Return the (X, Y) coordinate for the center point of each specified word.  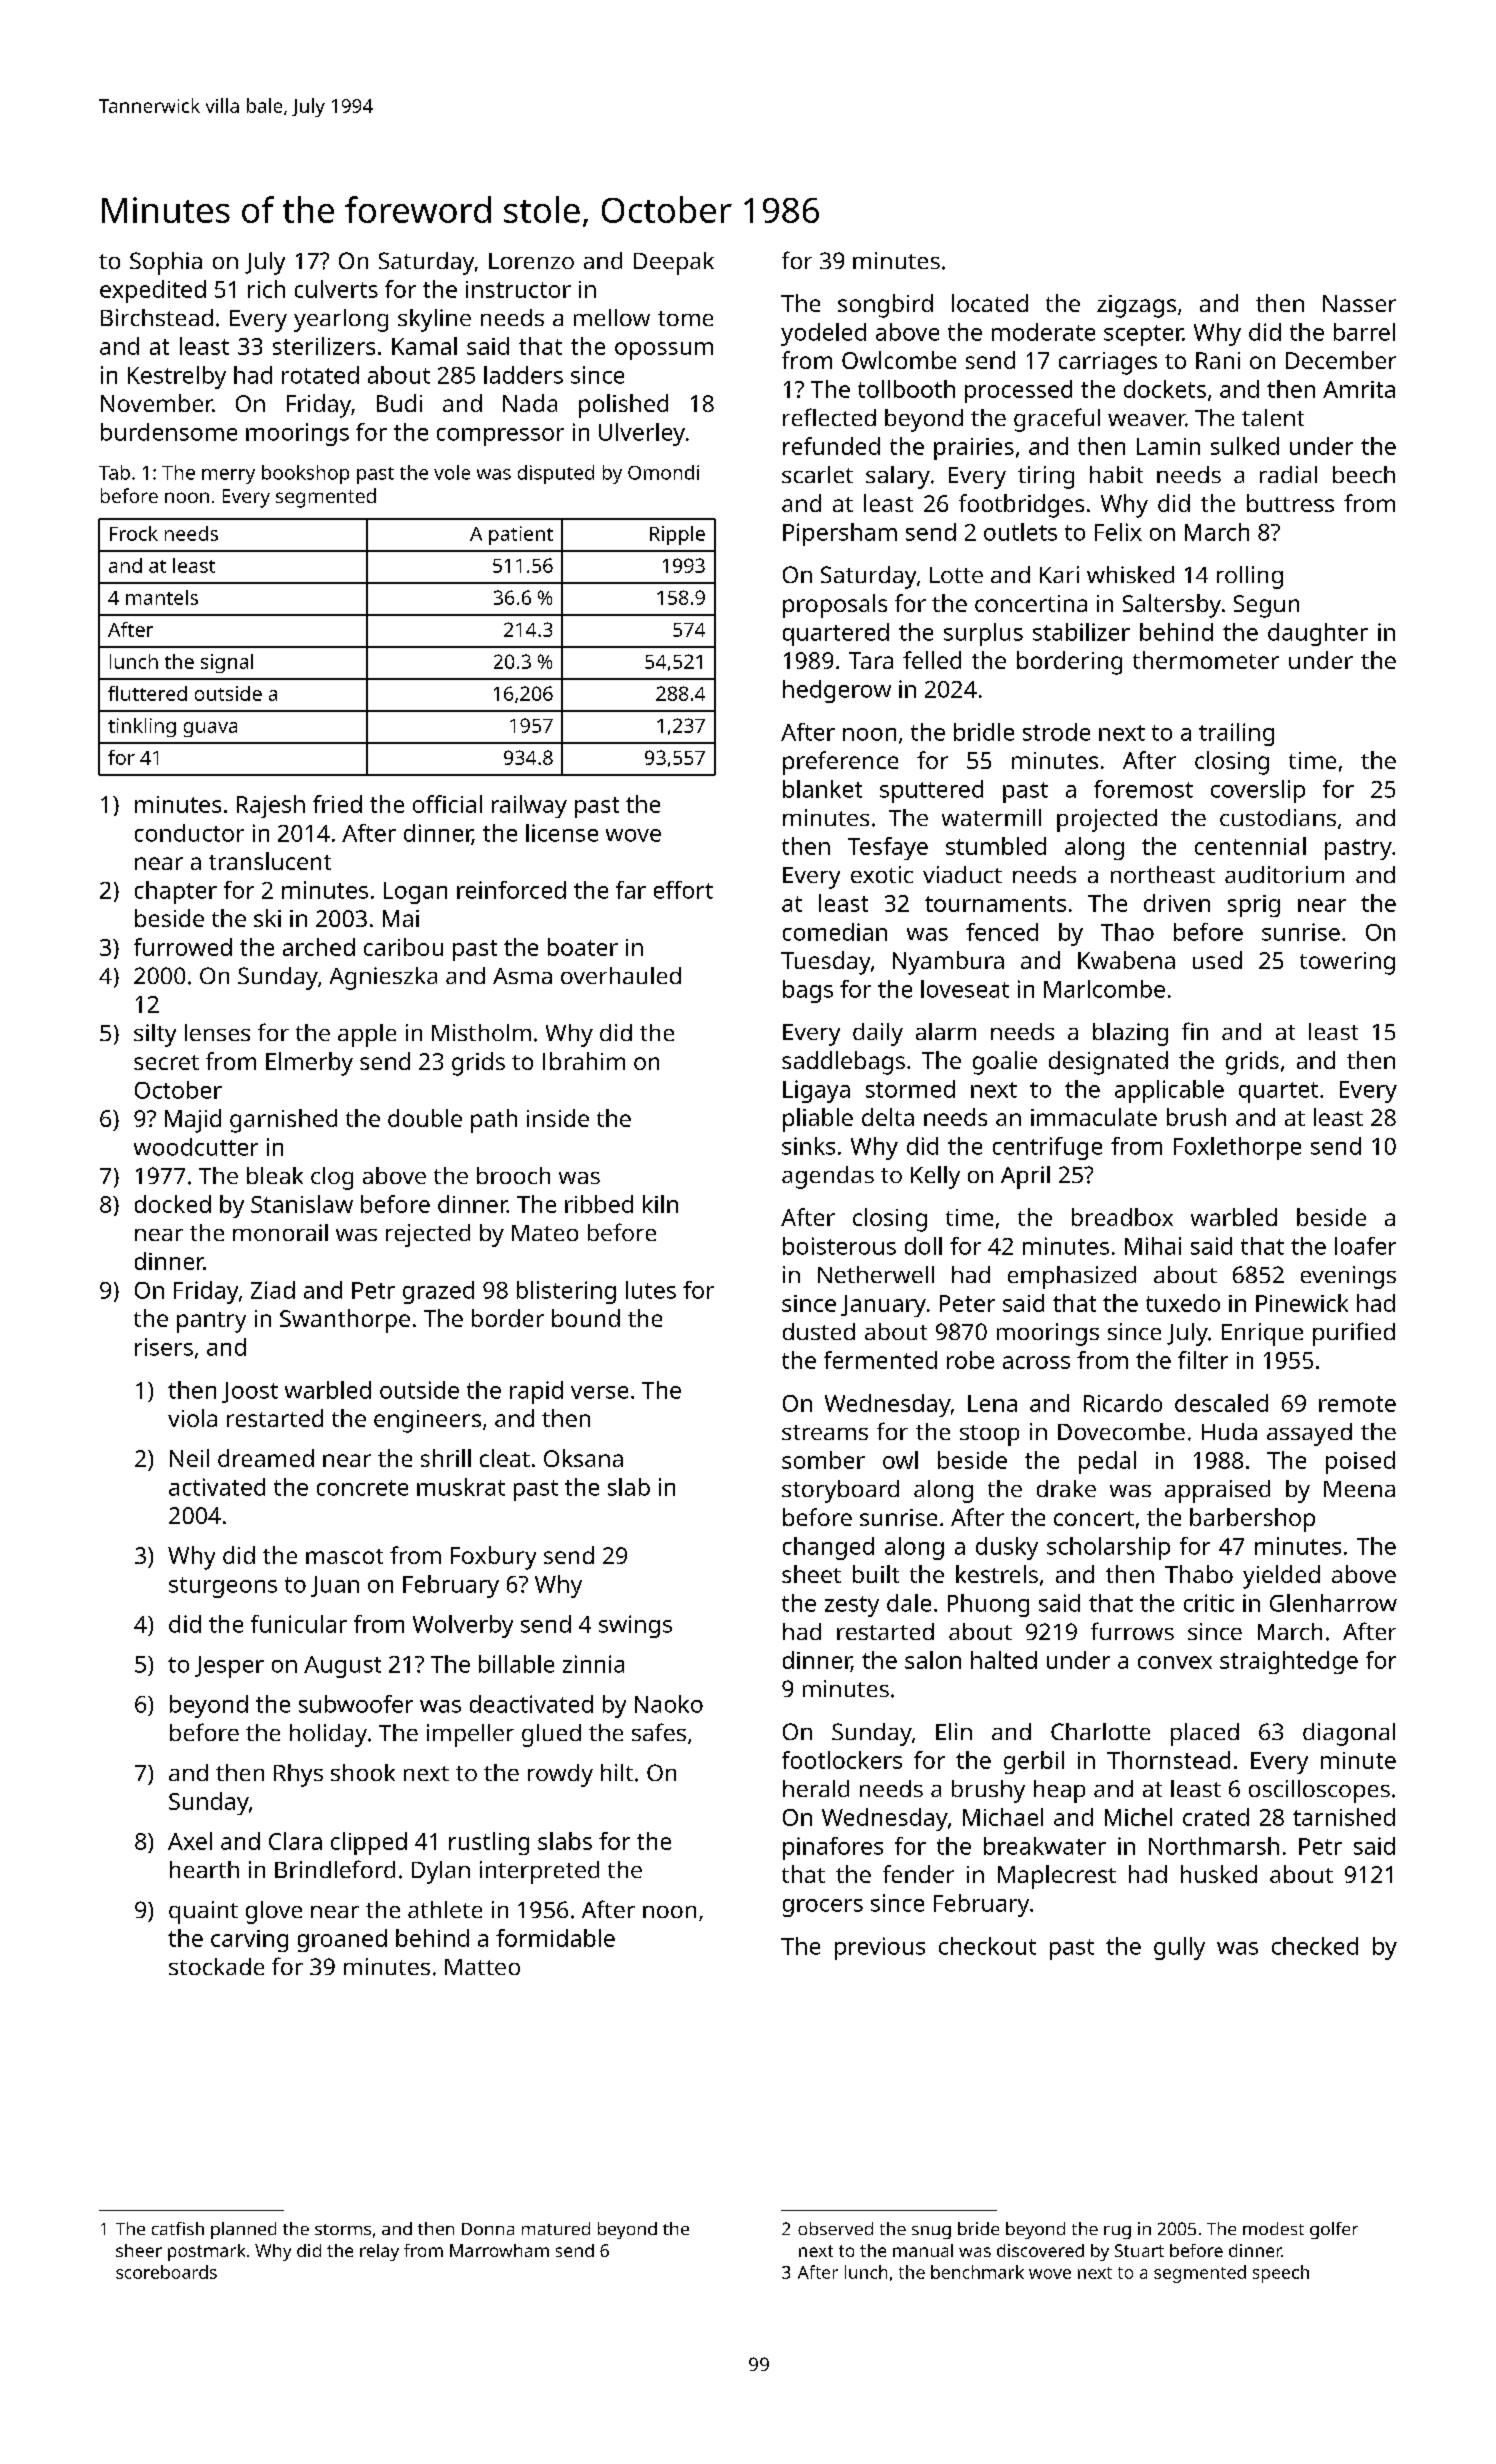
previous (880, 1948)
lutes (651, 1290)
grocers (823, 1908)
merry (228, 476)
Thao (1127, 932)
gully (1179, 1948)
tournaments (995, 904)
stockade (216, 1966)
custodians (1278, 817)
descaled (1221, 1403)
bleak (275, 1175)
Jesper (229, 1667)
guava (210, 729)
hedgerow (837, 691)
